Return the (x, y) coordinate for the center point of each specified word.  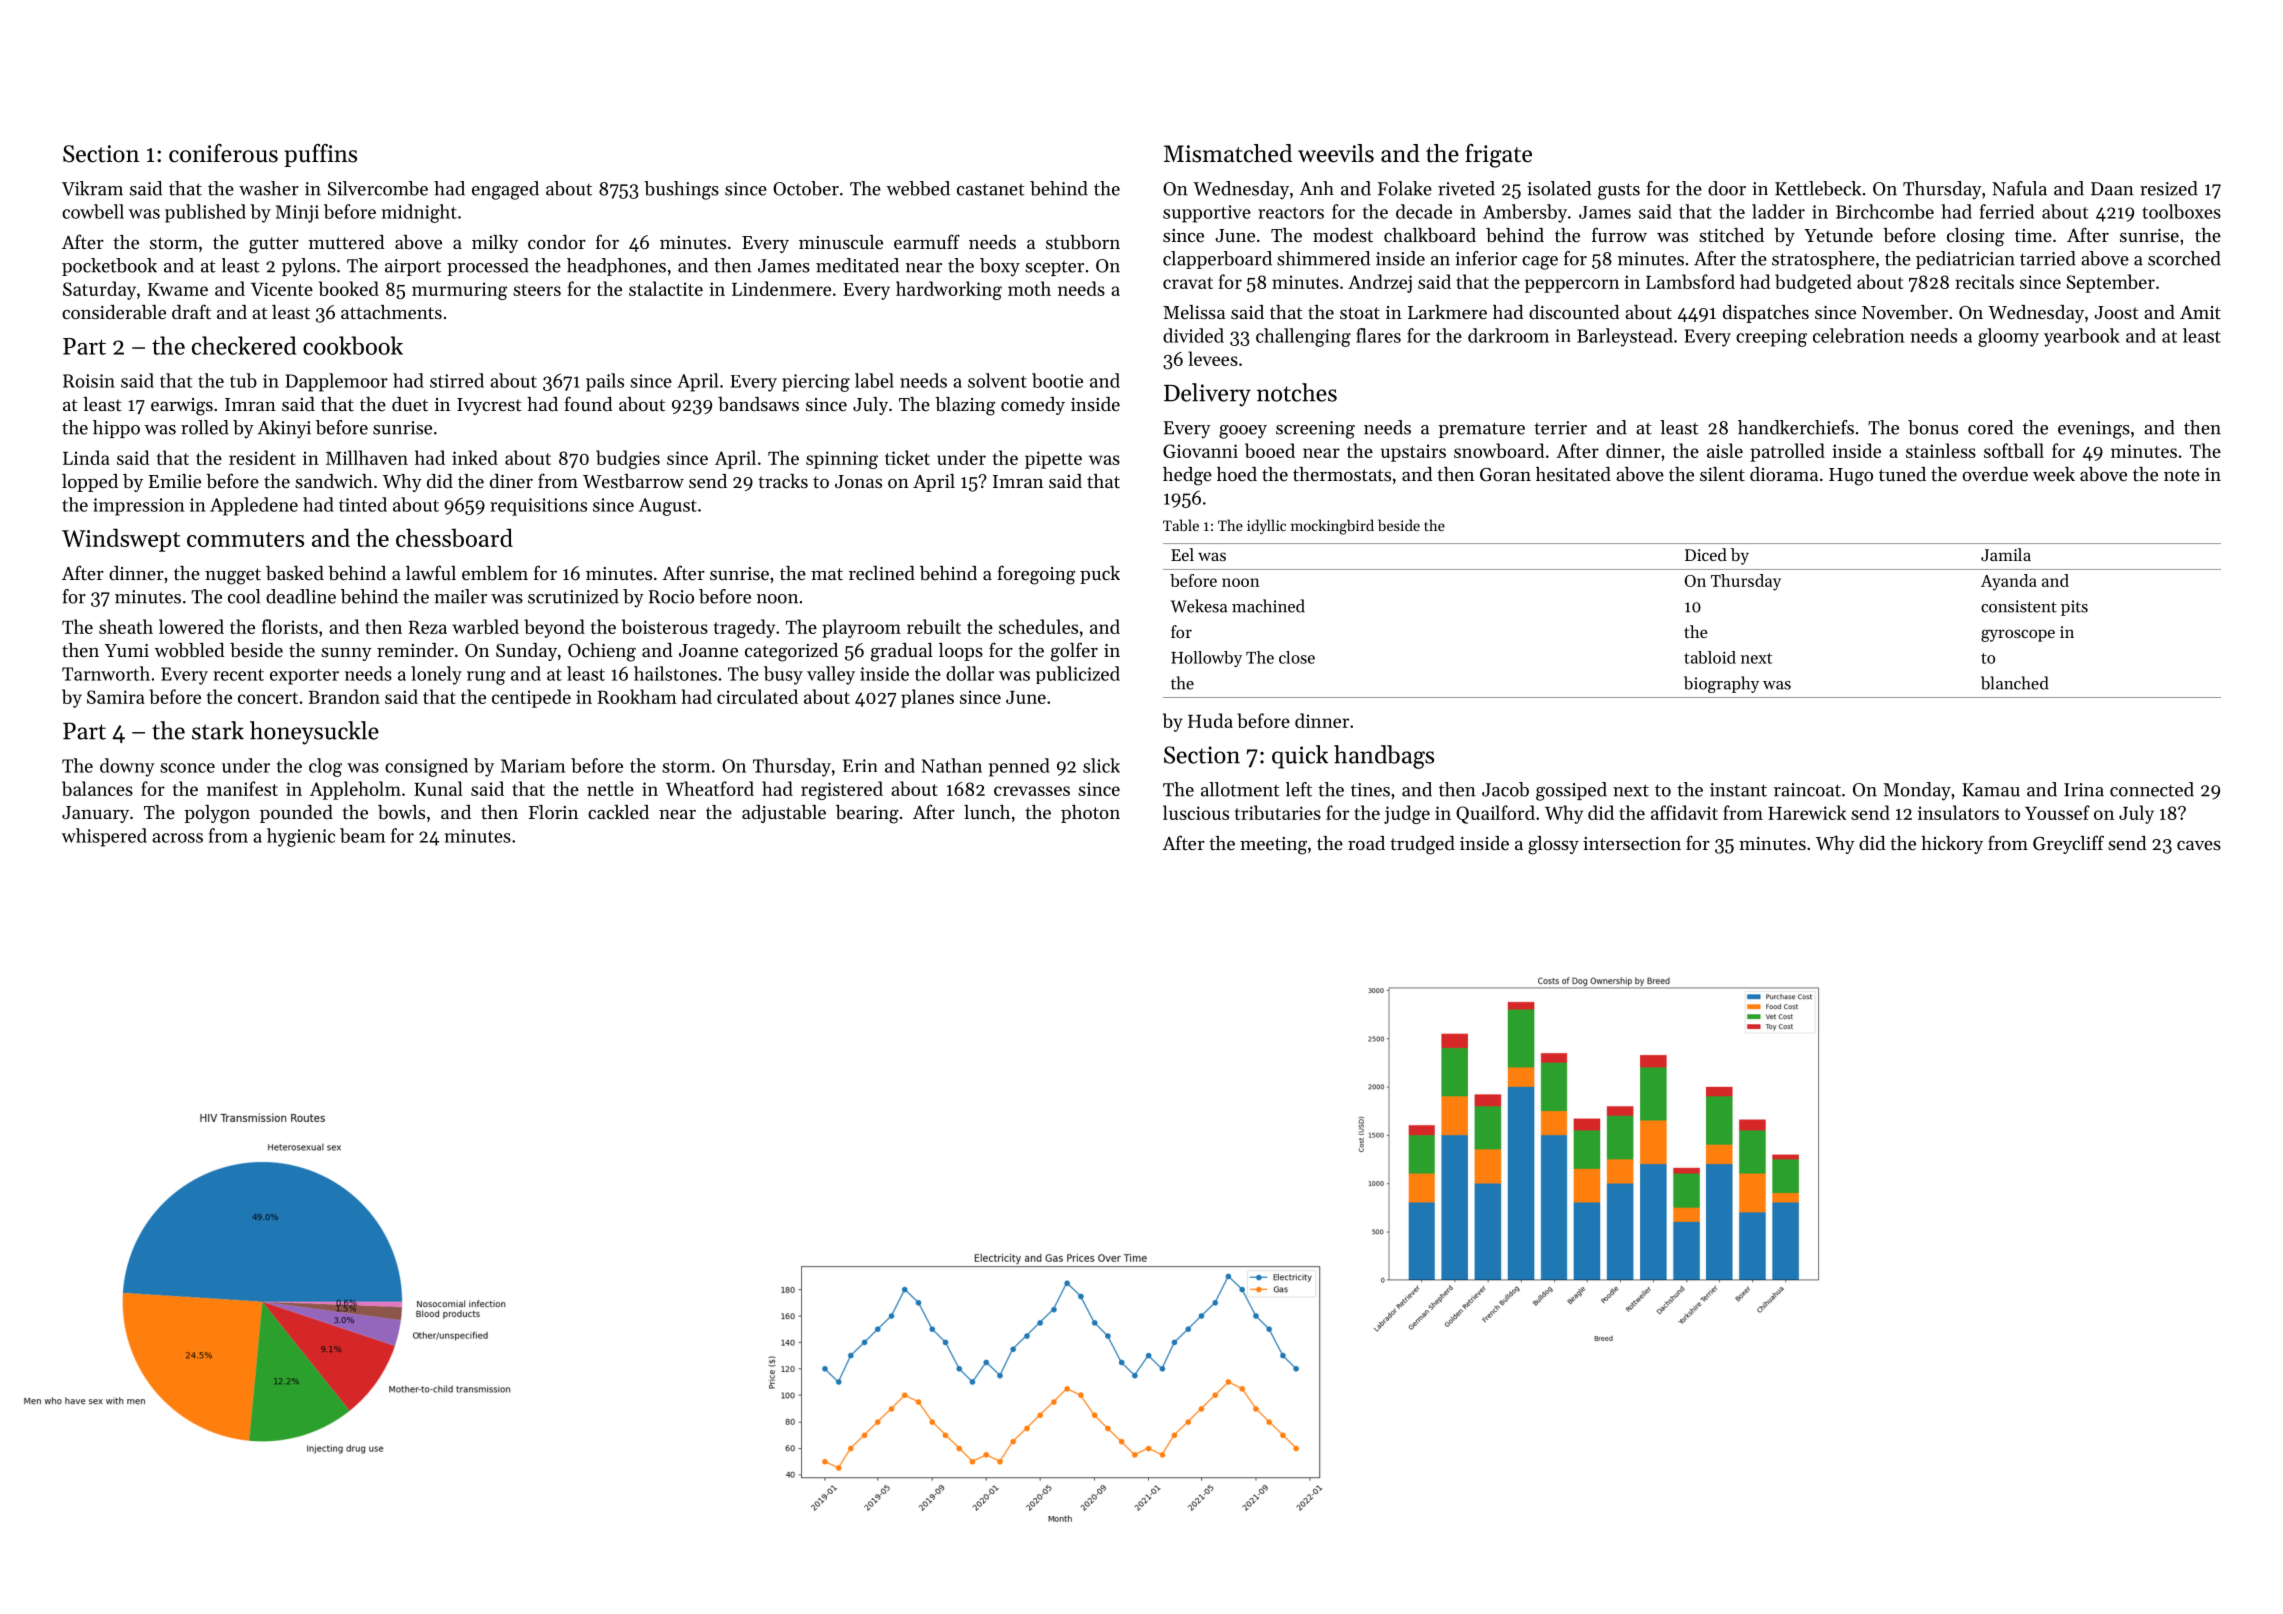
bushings (681, 190)
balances (97, 788)
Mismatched (1228, 153)
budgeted (1813, 283)
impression (139, 507)
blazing (965, 406)
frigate (1498, 156)
